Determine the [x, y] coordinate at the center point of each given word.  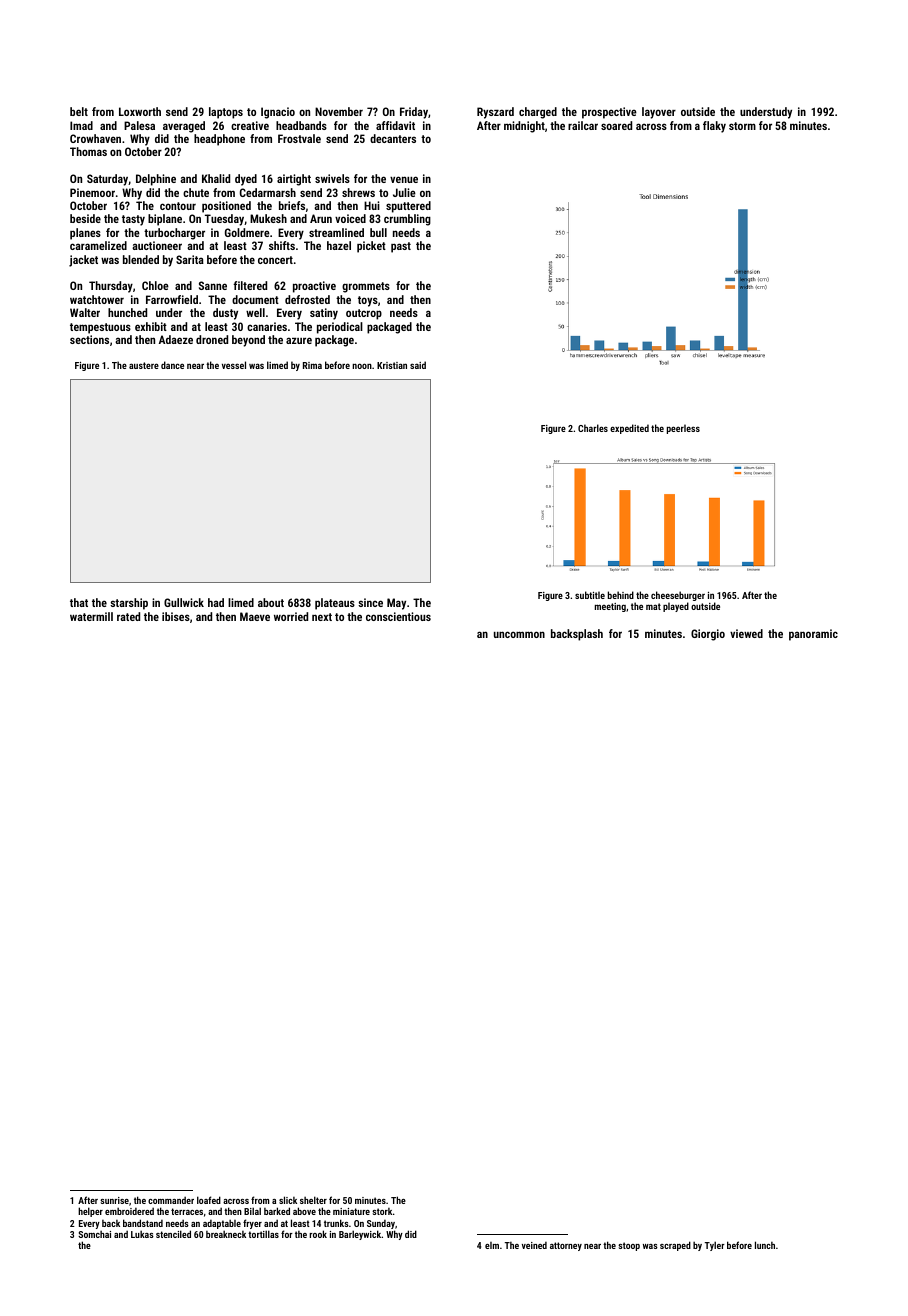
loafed [209, 1200]
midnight [524, 127]
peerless [683, 429]
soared [616, 125]
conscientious [398, 616]
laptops [226, 113]
